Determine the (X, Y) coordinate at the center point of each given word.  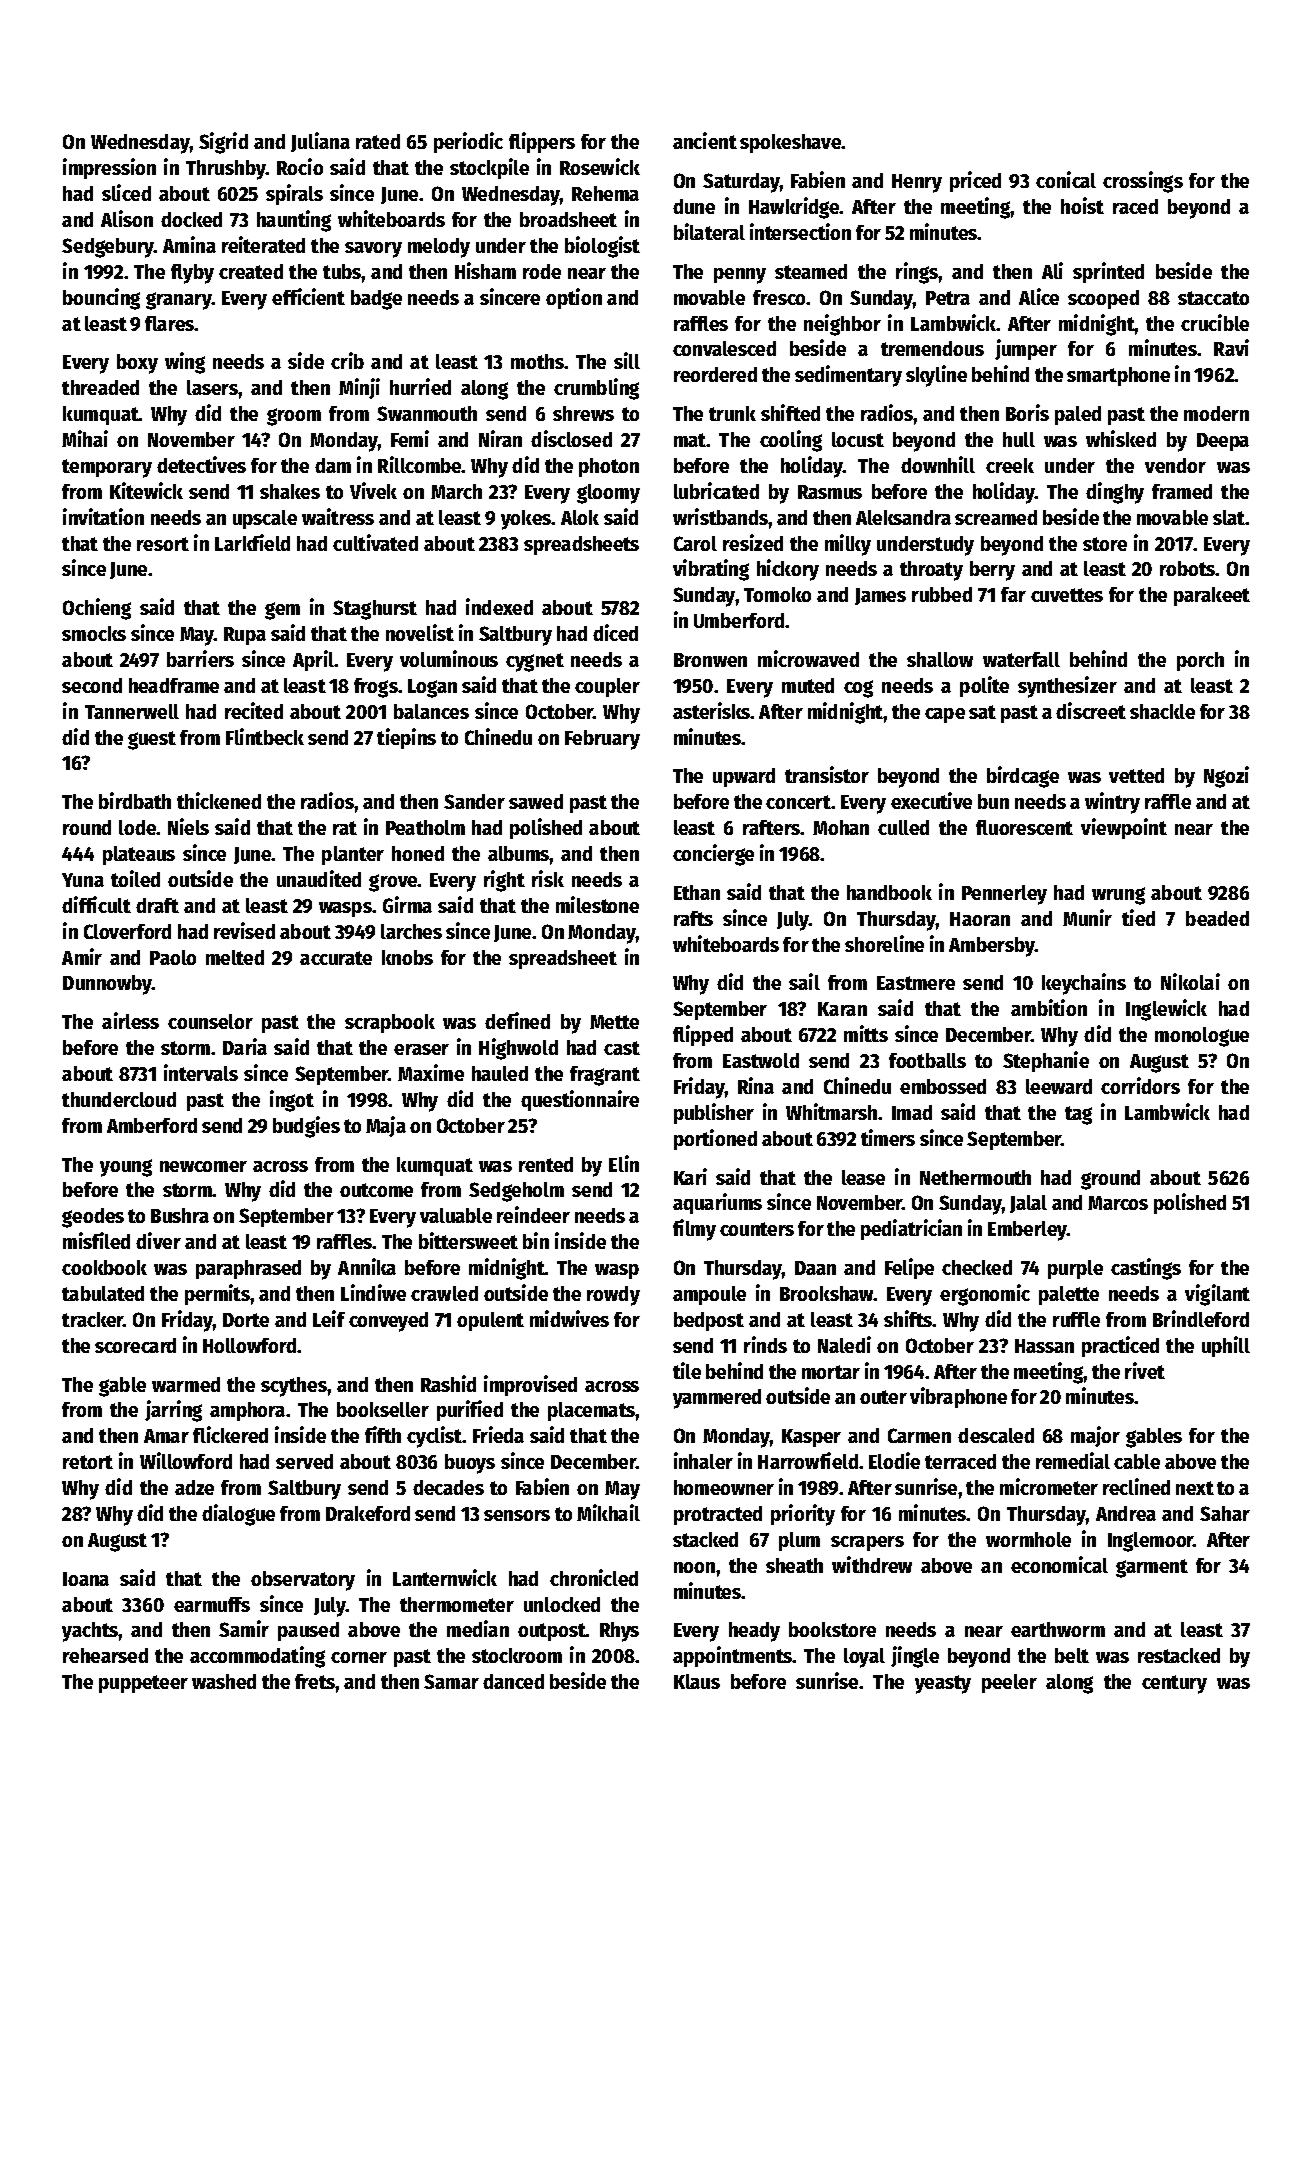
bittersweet (468, 1240)
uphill (1226, 1346)
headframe (174, 685)
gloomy (608, 494)
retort (88, 1462)
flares (170, 323)
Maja (386, 1126)
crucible (1215, 322)
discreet (1091, 710)
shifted (790, 412)
